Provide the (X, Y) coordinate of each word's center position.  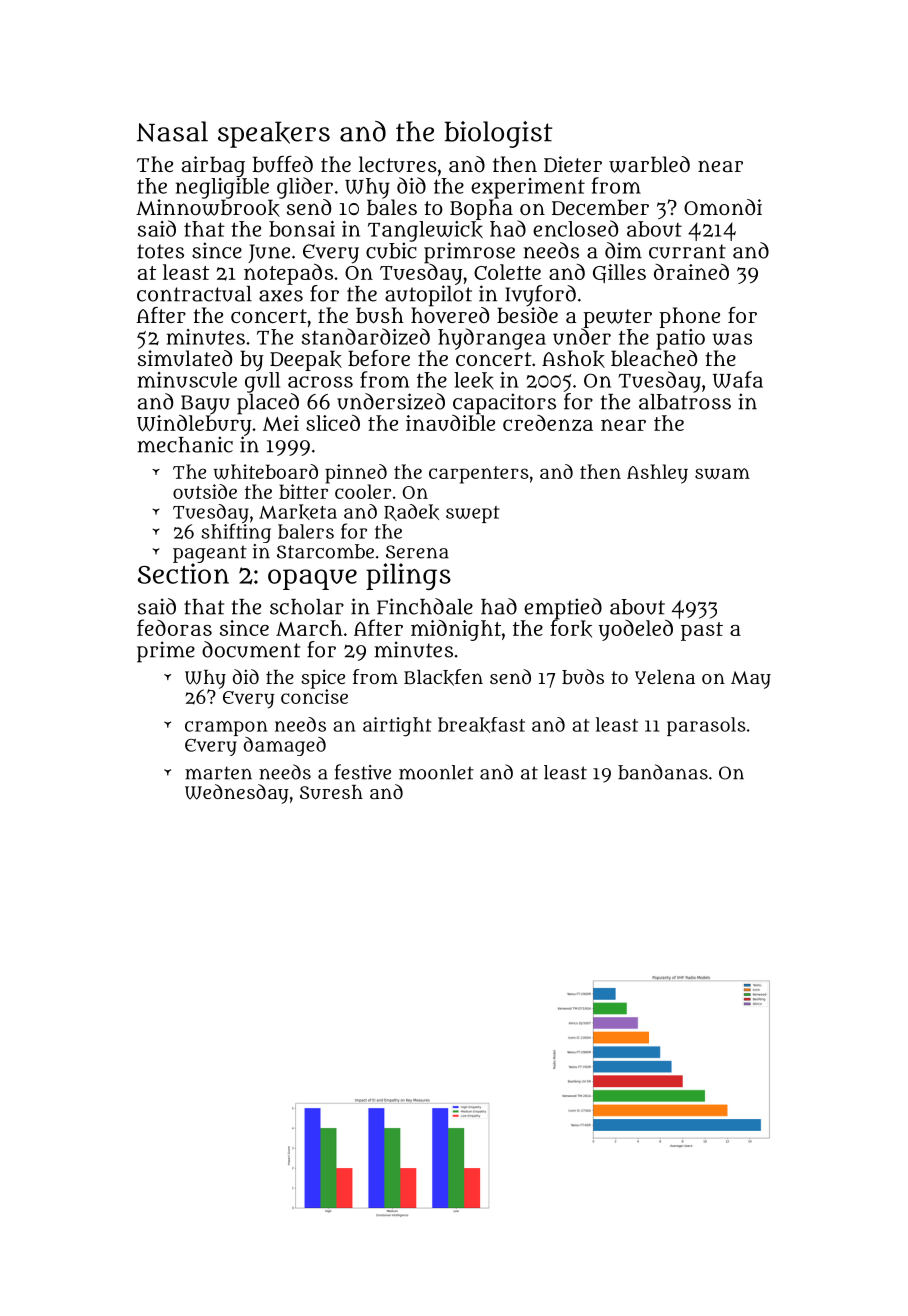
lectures (398, 164)
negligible (222, 188)
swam (722, 473)
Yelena (665, 677)
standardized (366, 336)
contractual (194, 294)
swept (473, 514)
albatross (685, 402)
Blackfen (443, 677)
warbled (649, 164)
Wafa (738, 379)
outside (205, 491)
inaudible (450, 422)
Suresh (331, 792)
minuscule (187, 380)
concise (314, 696)
